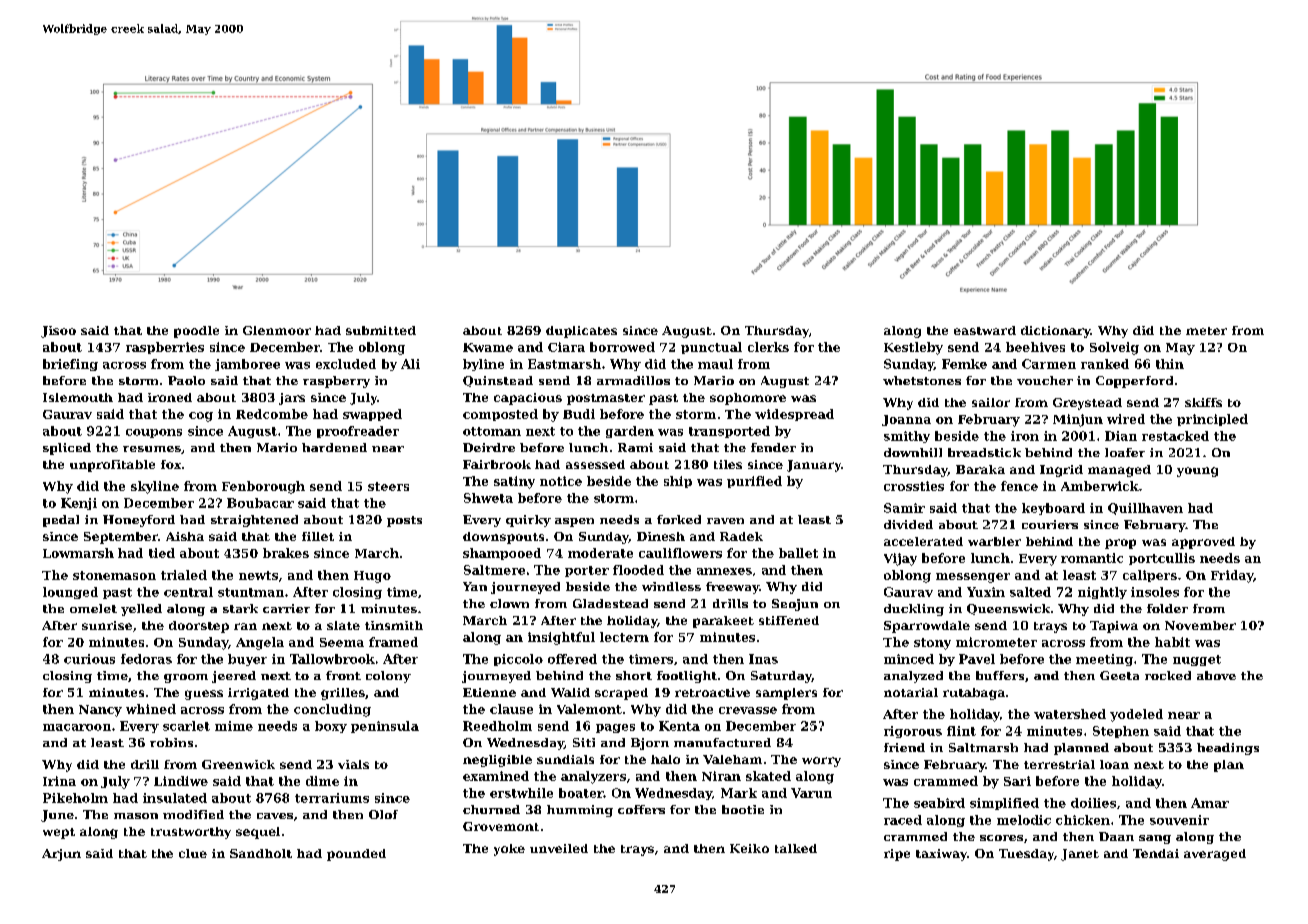 The image size is (1308, 924). Describe the element at coordinates (175, 798) in the document. I see `insulated` at that location.
